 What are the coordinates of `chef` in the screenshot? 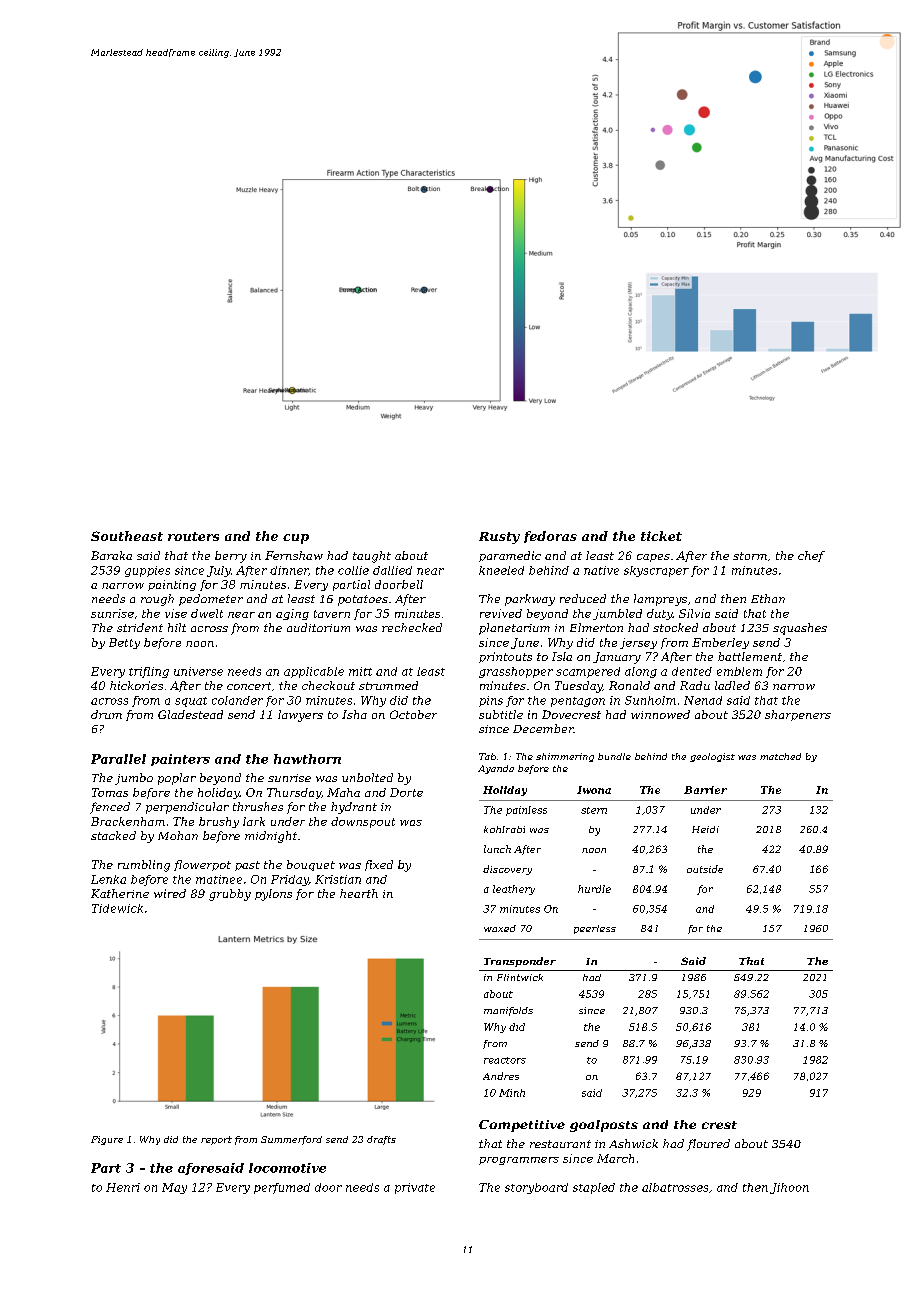 It's located at (811, 556).
